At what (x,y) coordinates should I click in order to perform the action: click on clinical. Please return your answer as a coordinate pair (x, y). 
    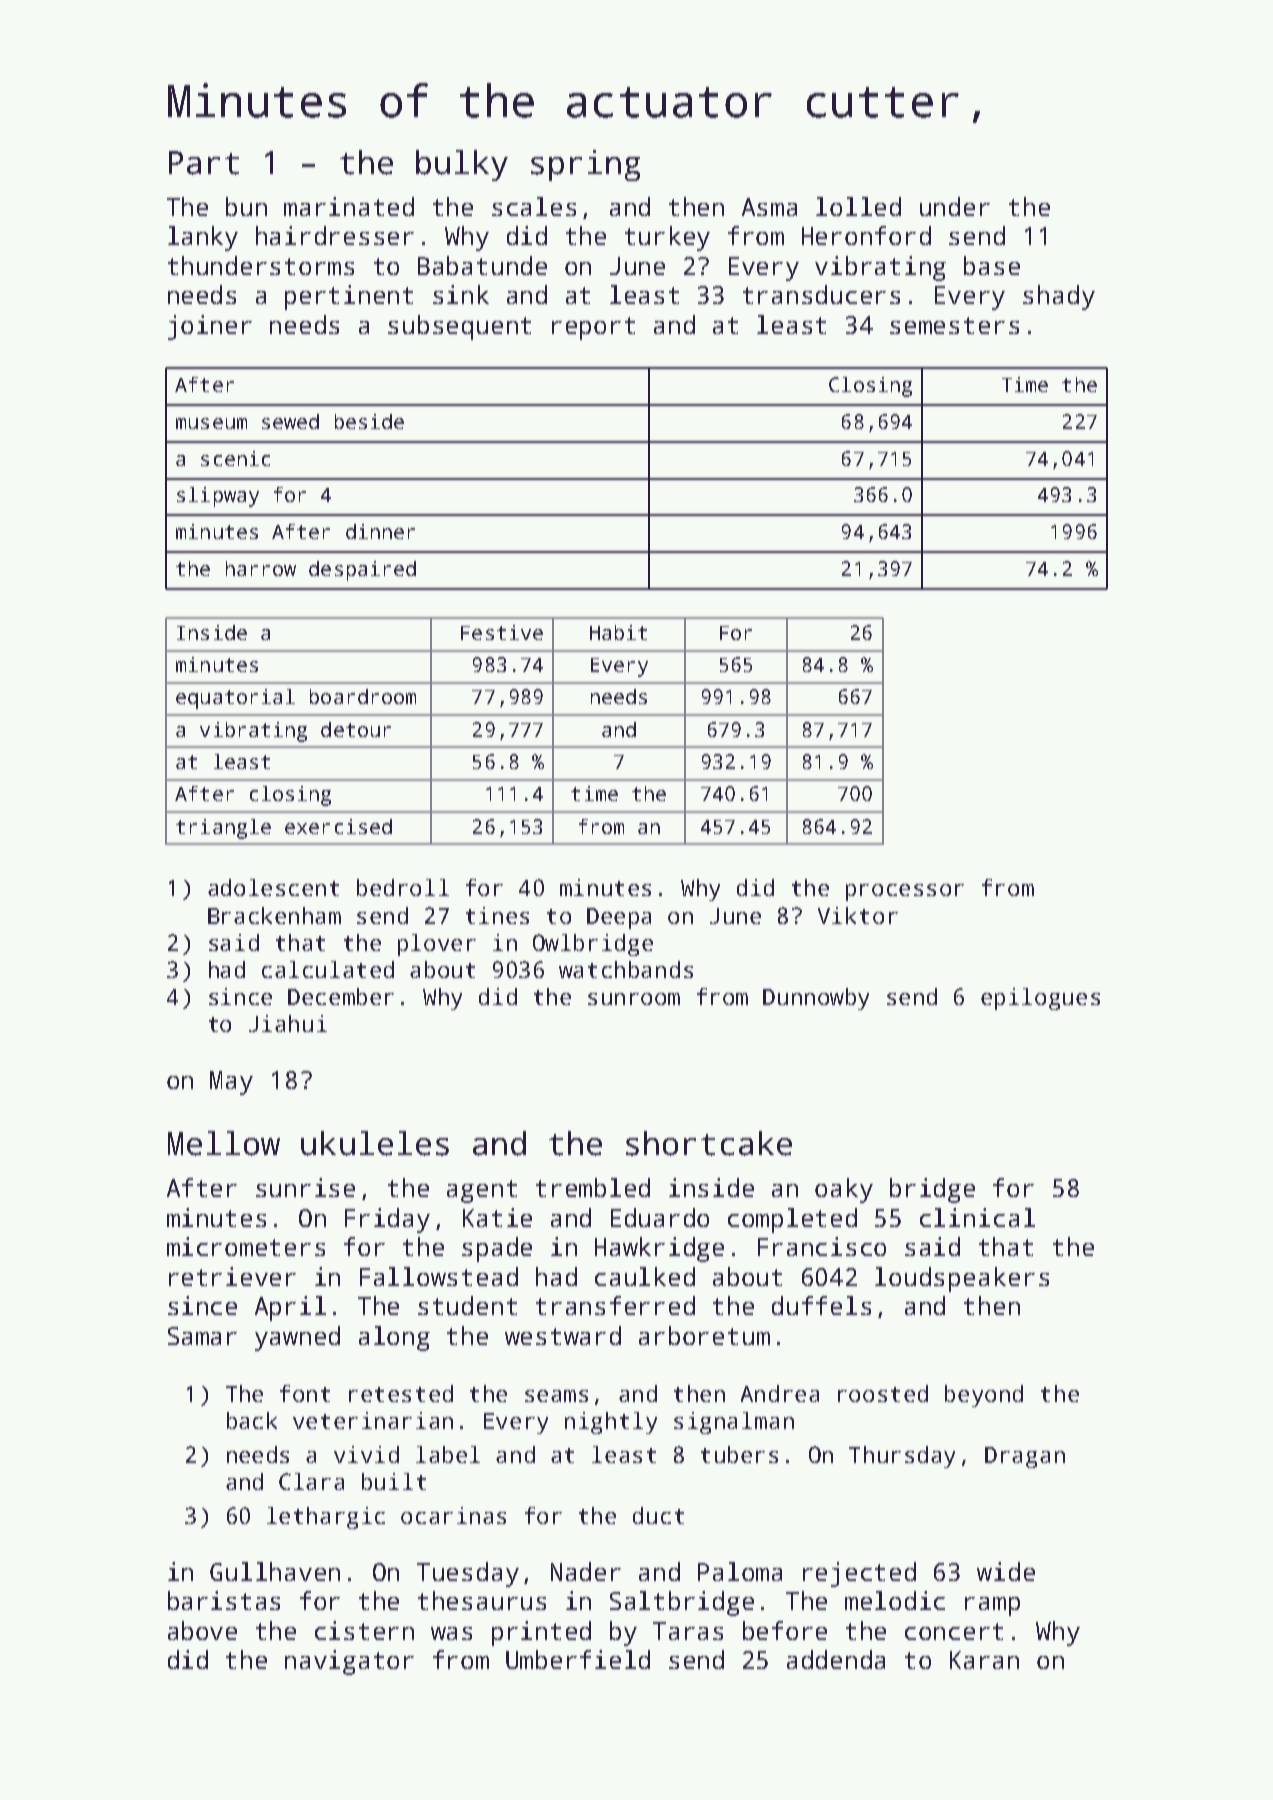
    Looking at the image, I should click on (977, 1217).
